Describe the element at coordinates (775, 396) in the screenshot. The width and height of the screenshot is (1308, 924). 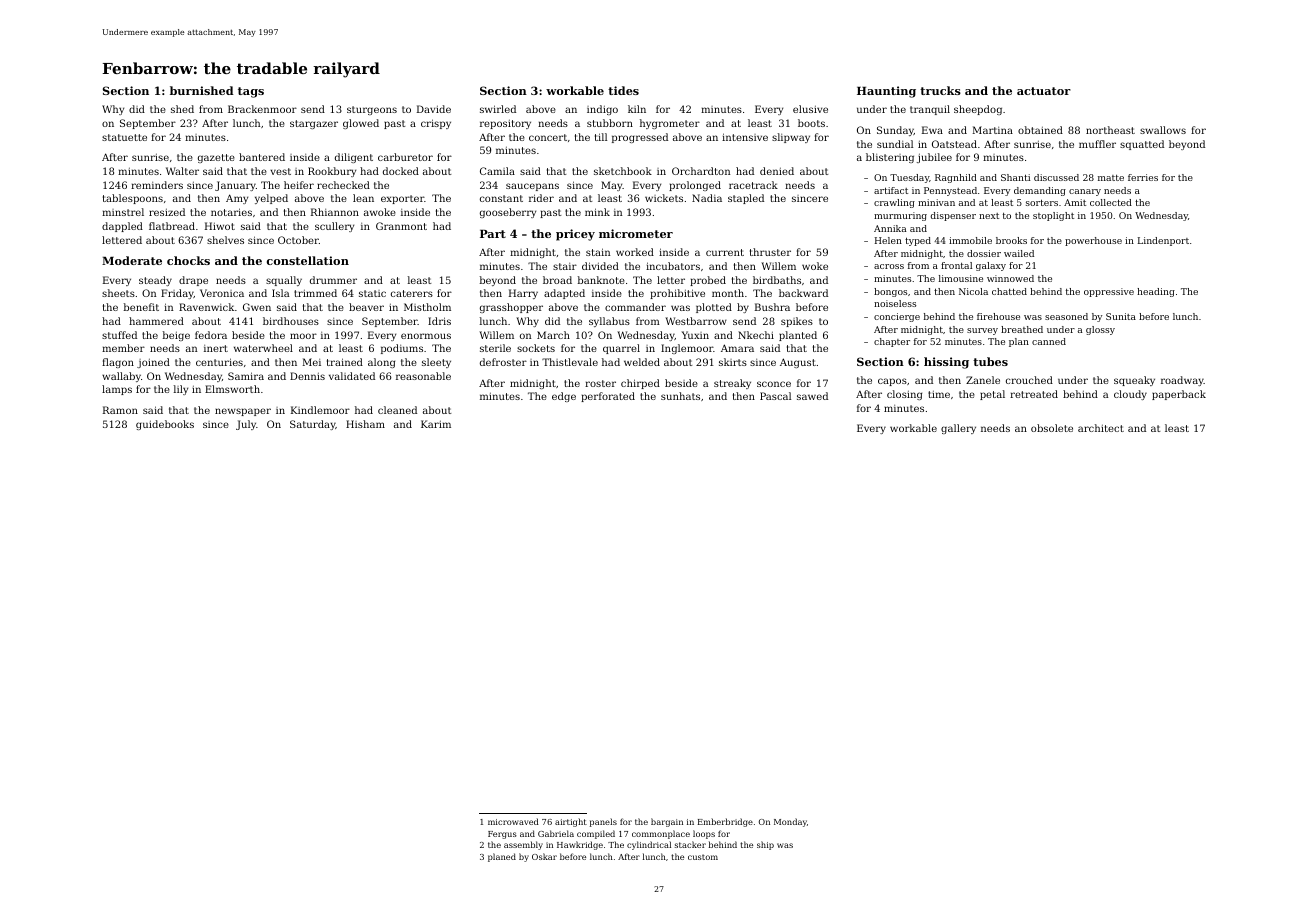
I see `Pascal` at that location.
